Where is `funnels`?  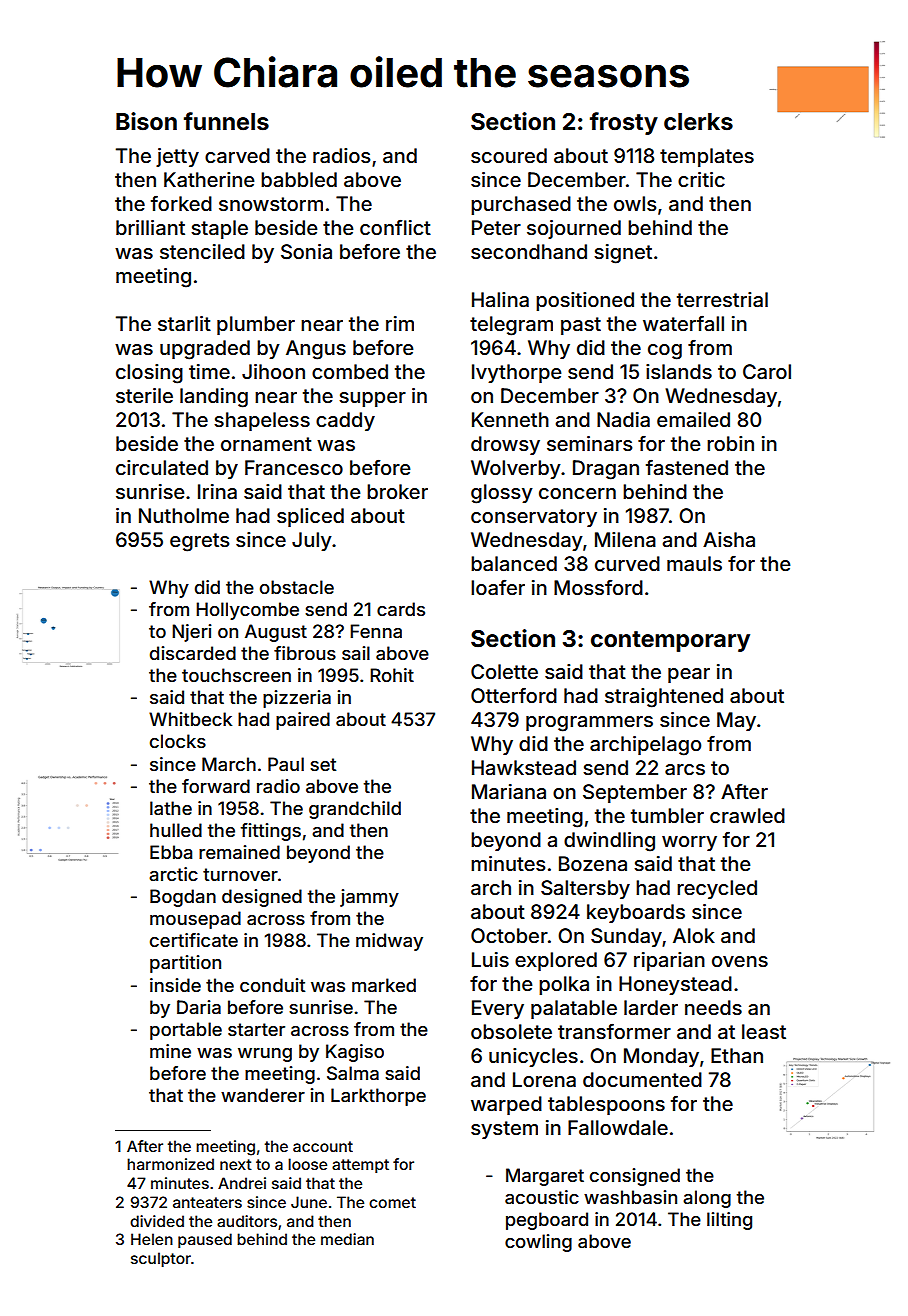 funnels is located at coordinates (226, 121).
